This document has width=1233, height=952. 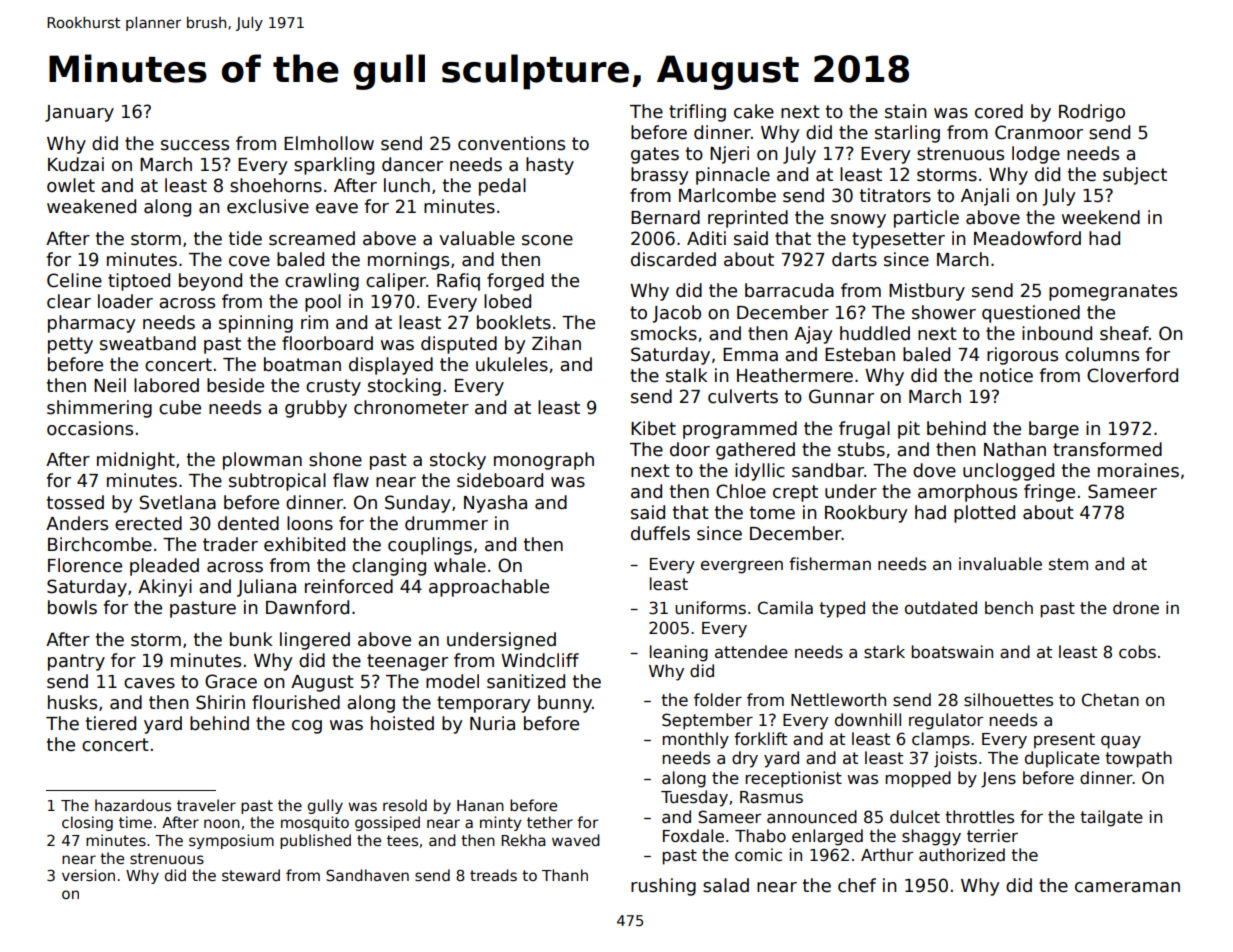 I want to click on rushing, so click(x=663, y=887).
